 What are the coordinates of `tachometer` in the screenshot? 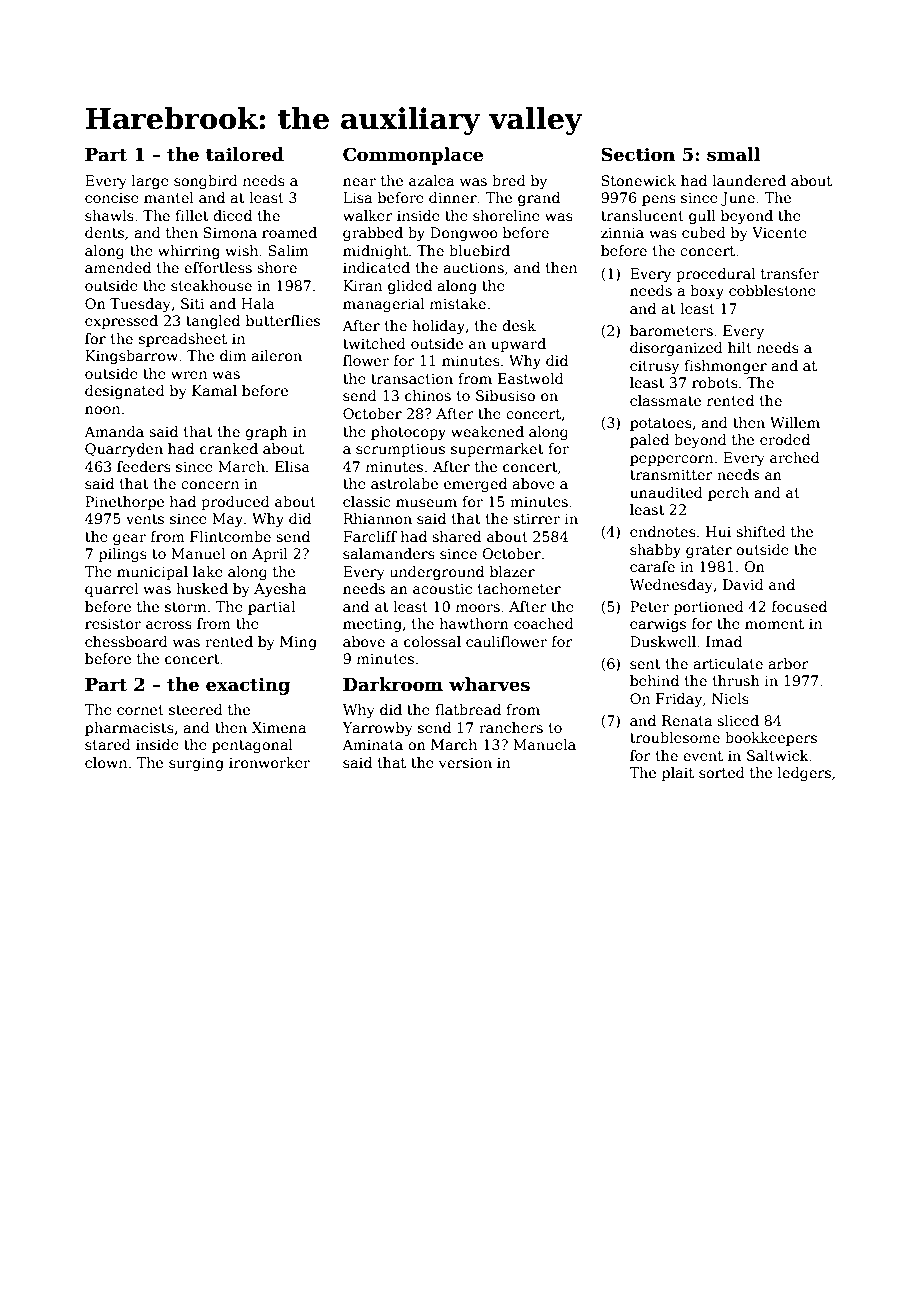 It's located at (519, 588).
